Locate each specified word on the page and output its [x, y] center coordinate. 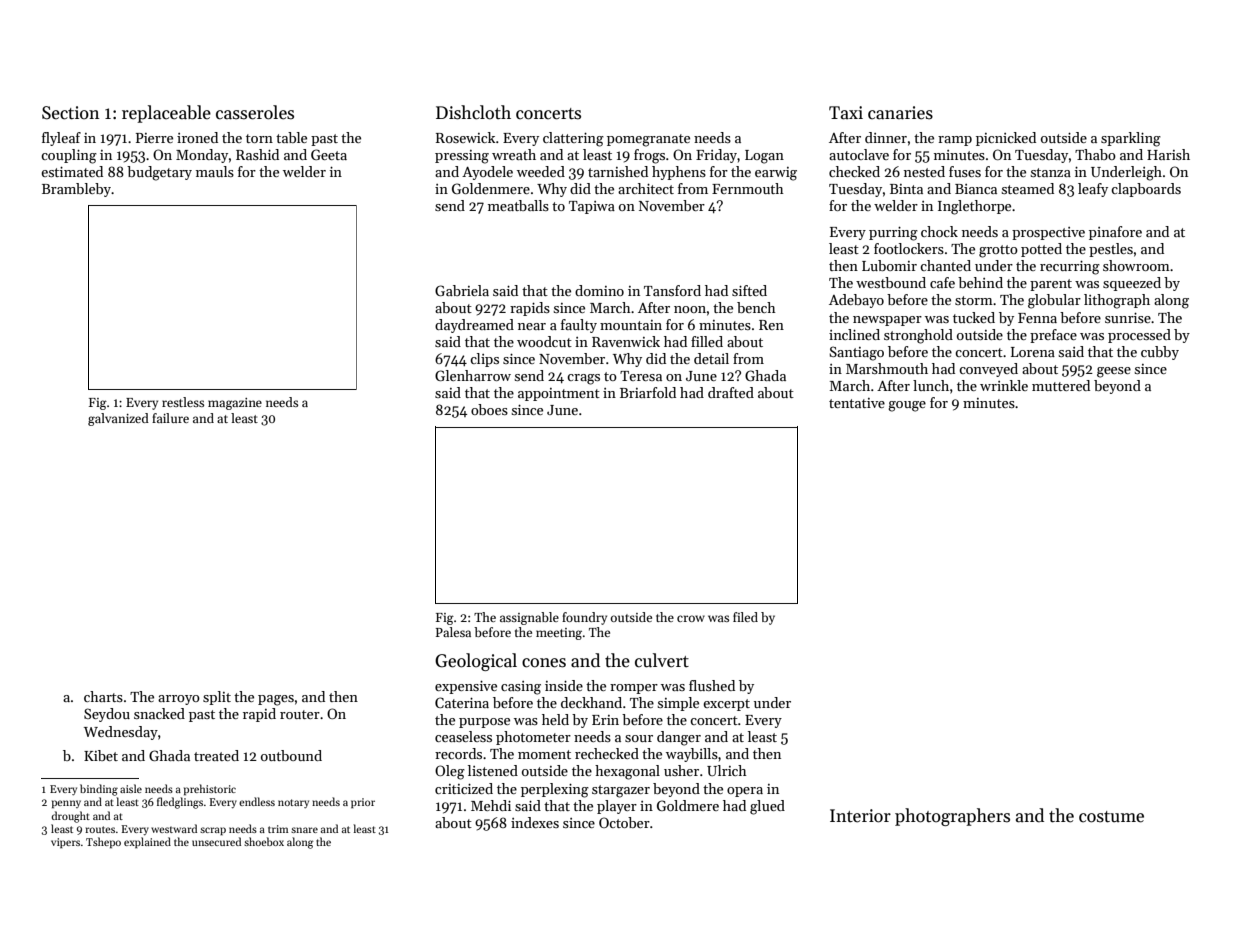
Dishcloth [473, 112]
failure [170, 418]
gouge [907, 406]
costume [1111, 817]
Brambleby [77, 190]
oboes [489, 409]
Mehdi [491, 805]
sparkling [1131, 139]
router [300, 714]
